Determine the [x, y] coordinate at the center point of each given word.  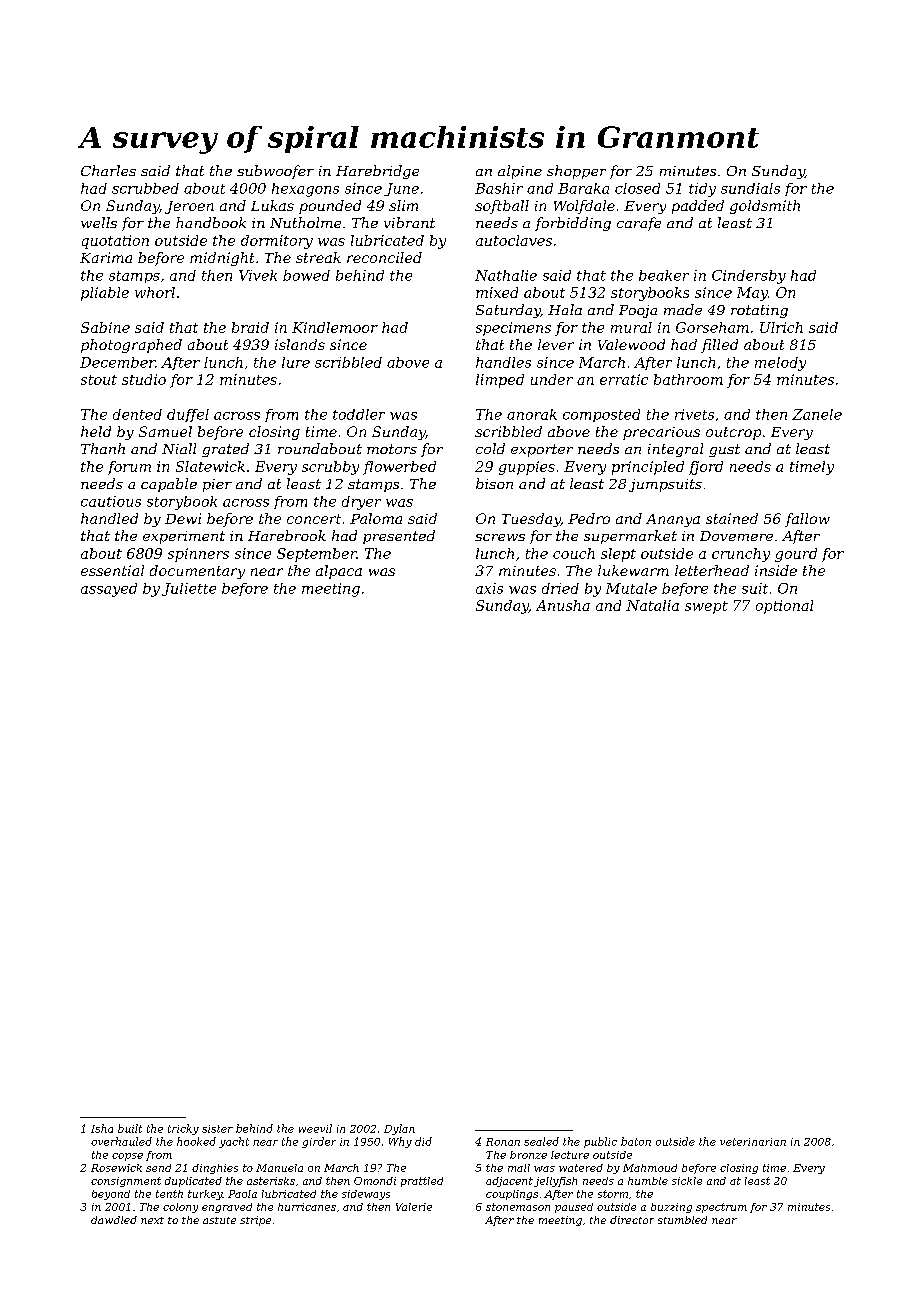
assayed [109, 590]
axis [489, 588]
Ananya [673, 520]
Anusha [563, 605]
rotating [759, 311]
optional [784, 607]
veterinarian [753, 1142]
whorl [155, 292]
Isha [102, 1128]
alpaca [339, 572]
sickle [687, 1181]
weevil [315, 1128]
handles [503, 362]
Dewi [183, 518]
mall [519, 1168]
